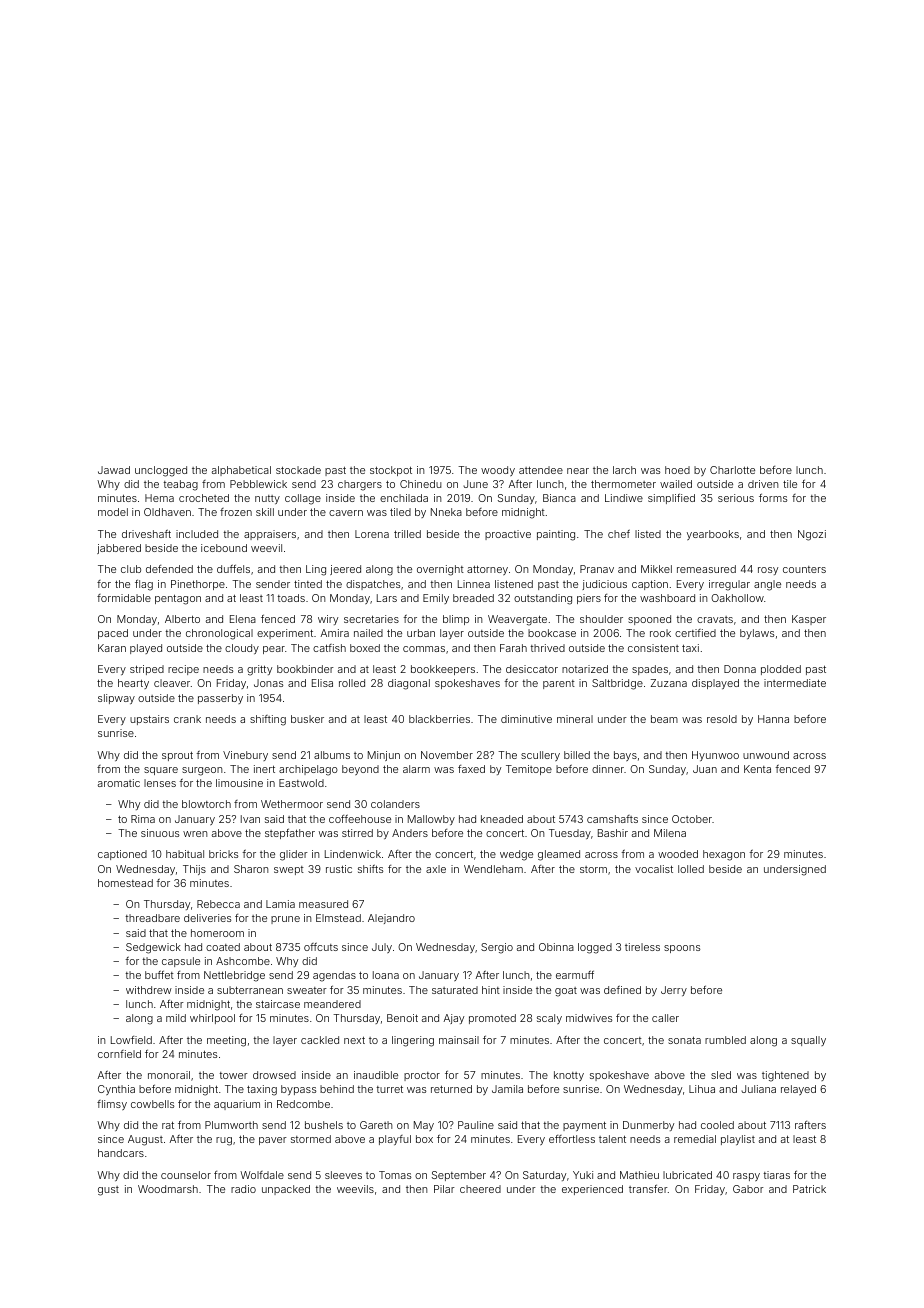  Describe the element at coordinates (357, 833) in the document. I see `stirred` at that location.
